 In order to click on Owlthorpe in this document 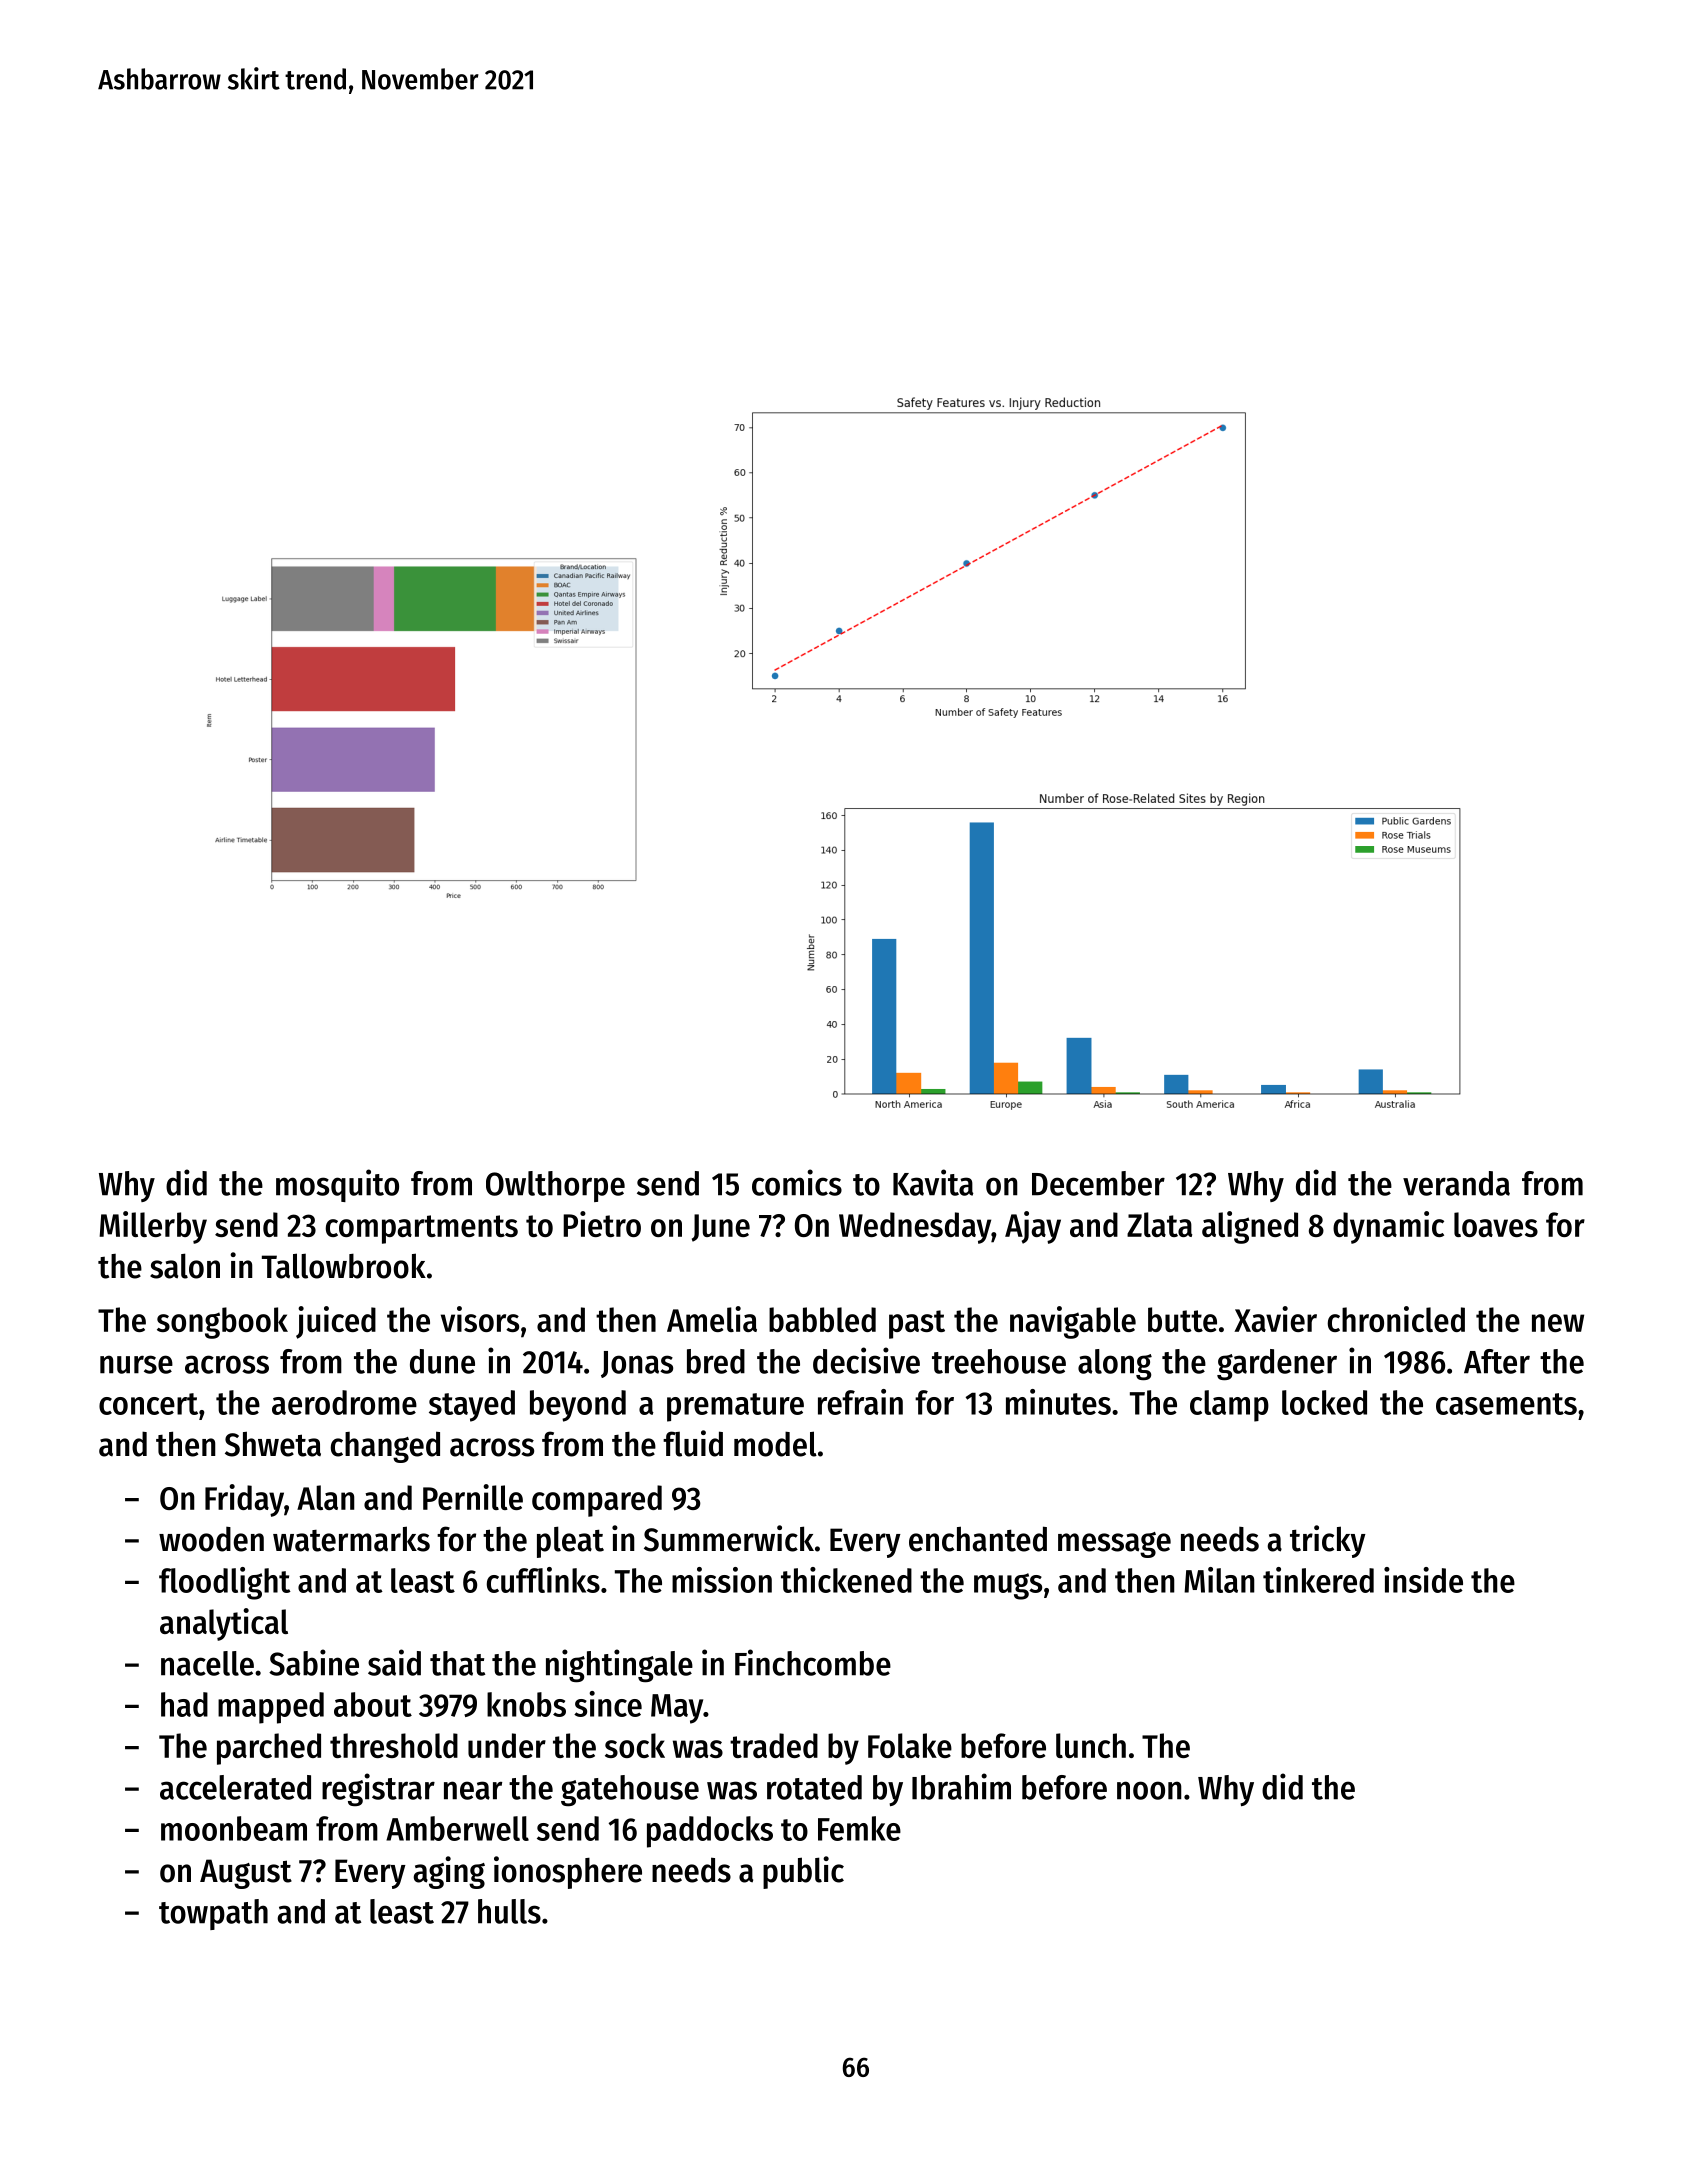, I will do `click(555, 1186)`.
